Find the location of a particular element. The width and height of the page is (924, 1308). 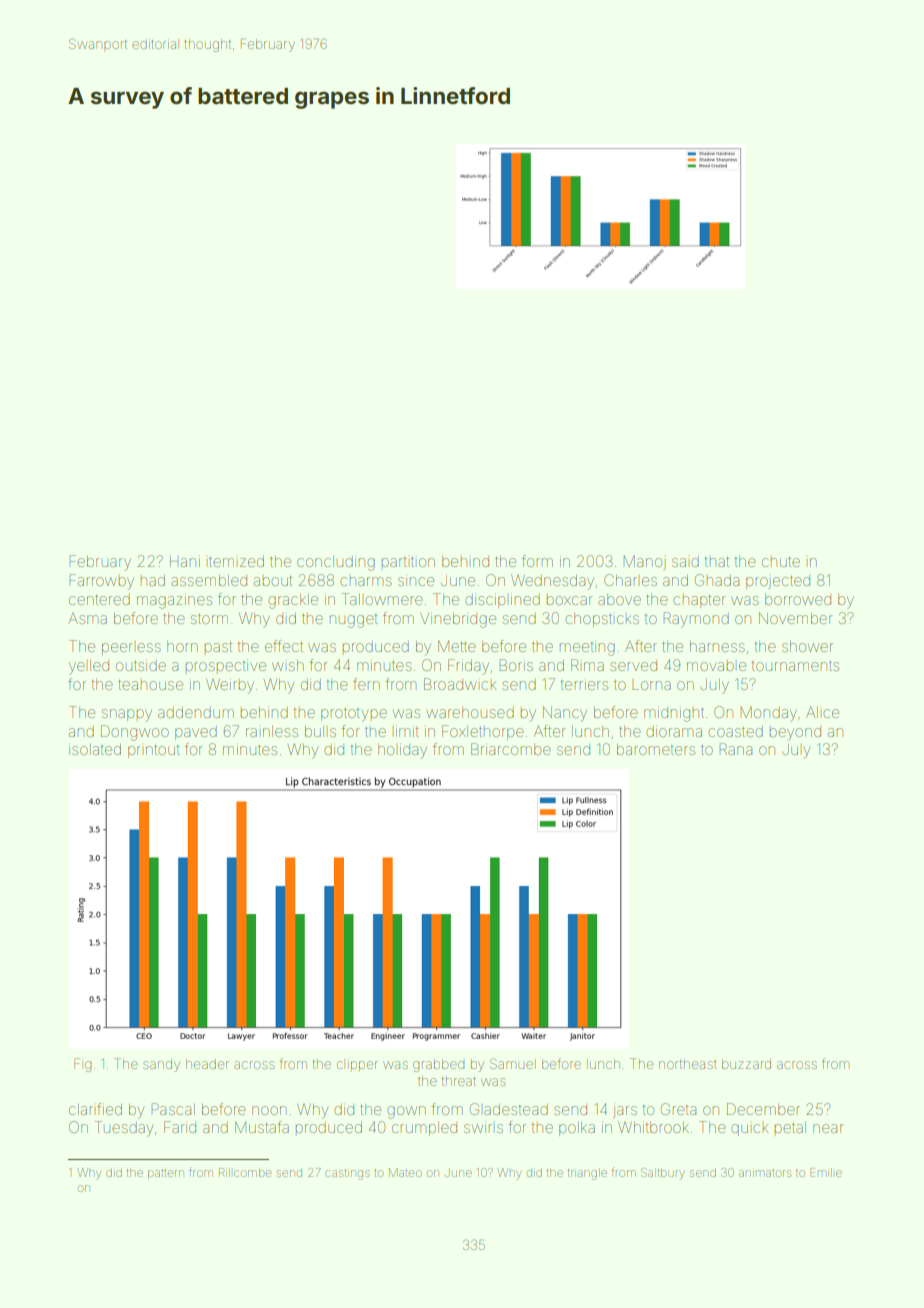

Mateo is located at coordinates (405, 1172).
